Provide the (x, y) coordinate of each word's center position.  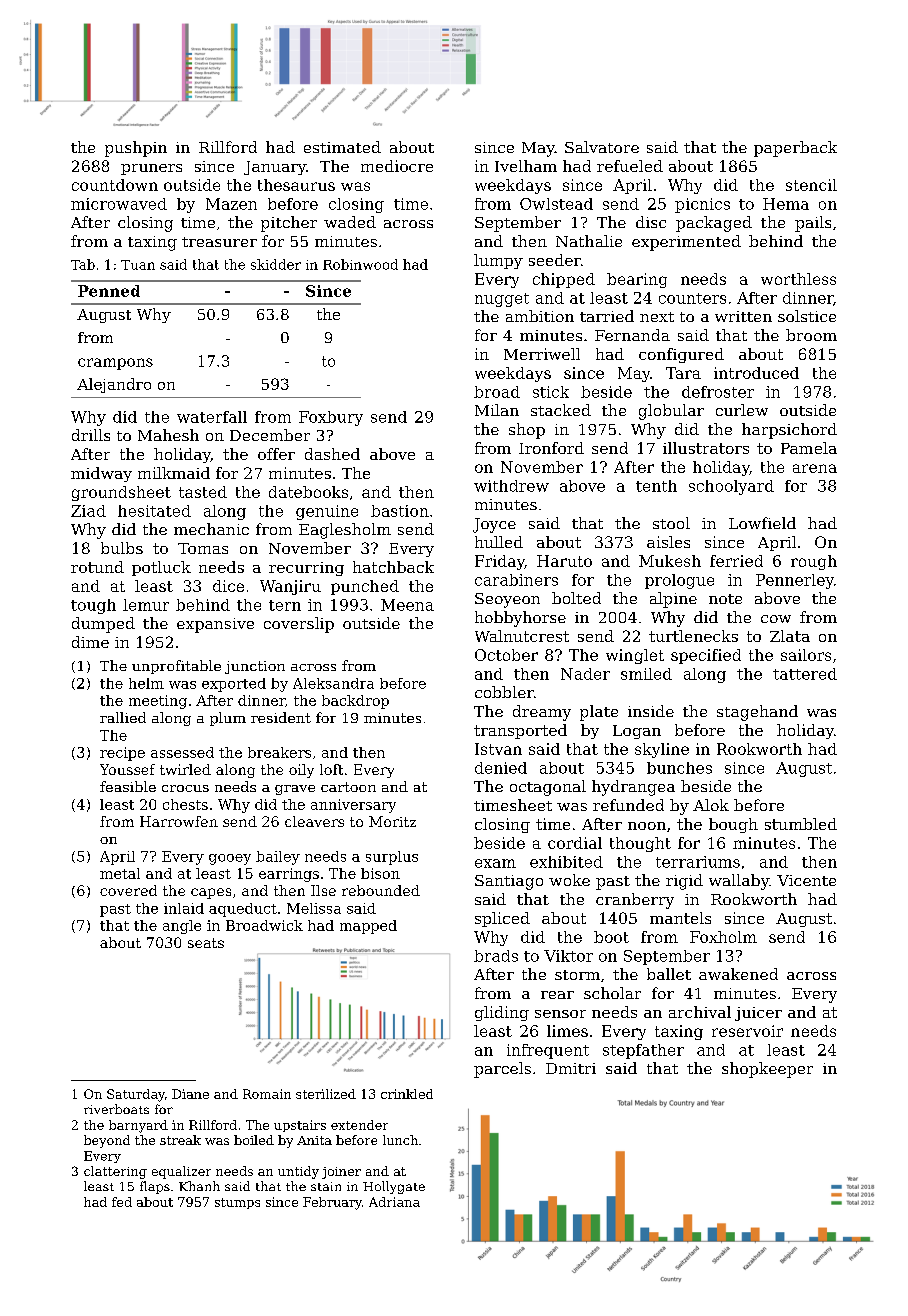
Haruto (564, 561)
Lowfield (762, 523)
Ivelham (526, 166)
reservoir (747, 1031)
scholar (612, 993)
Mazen (231, 204)
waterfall (212, 417)
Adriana (394, 1202)
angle (182, 927)
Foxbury (331, 418)
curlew (742, 410)
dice (228, 586)
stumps (237, 1203)
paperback (795, 149)
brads (496, 956)
